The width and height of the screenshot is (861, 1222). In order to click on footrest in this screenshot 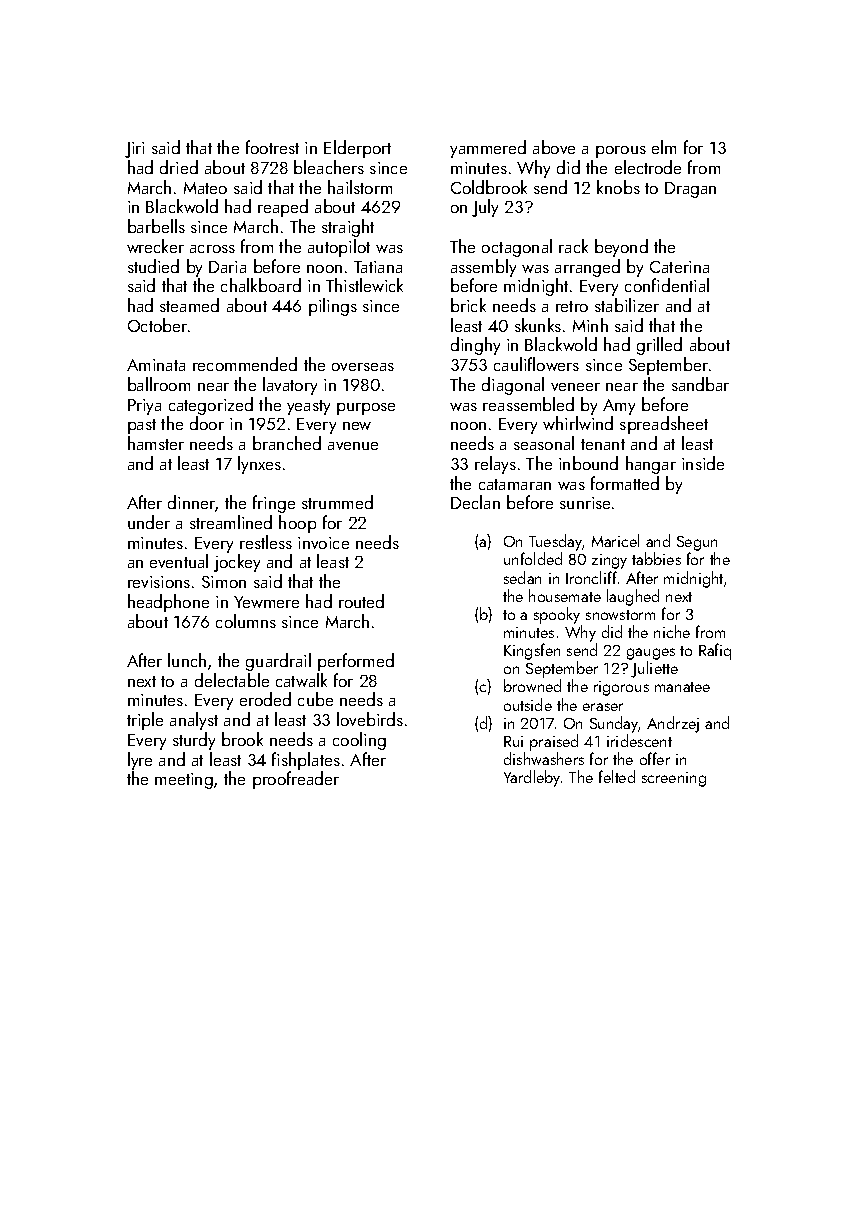, I will do `click(272, 147)`.
